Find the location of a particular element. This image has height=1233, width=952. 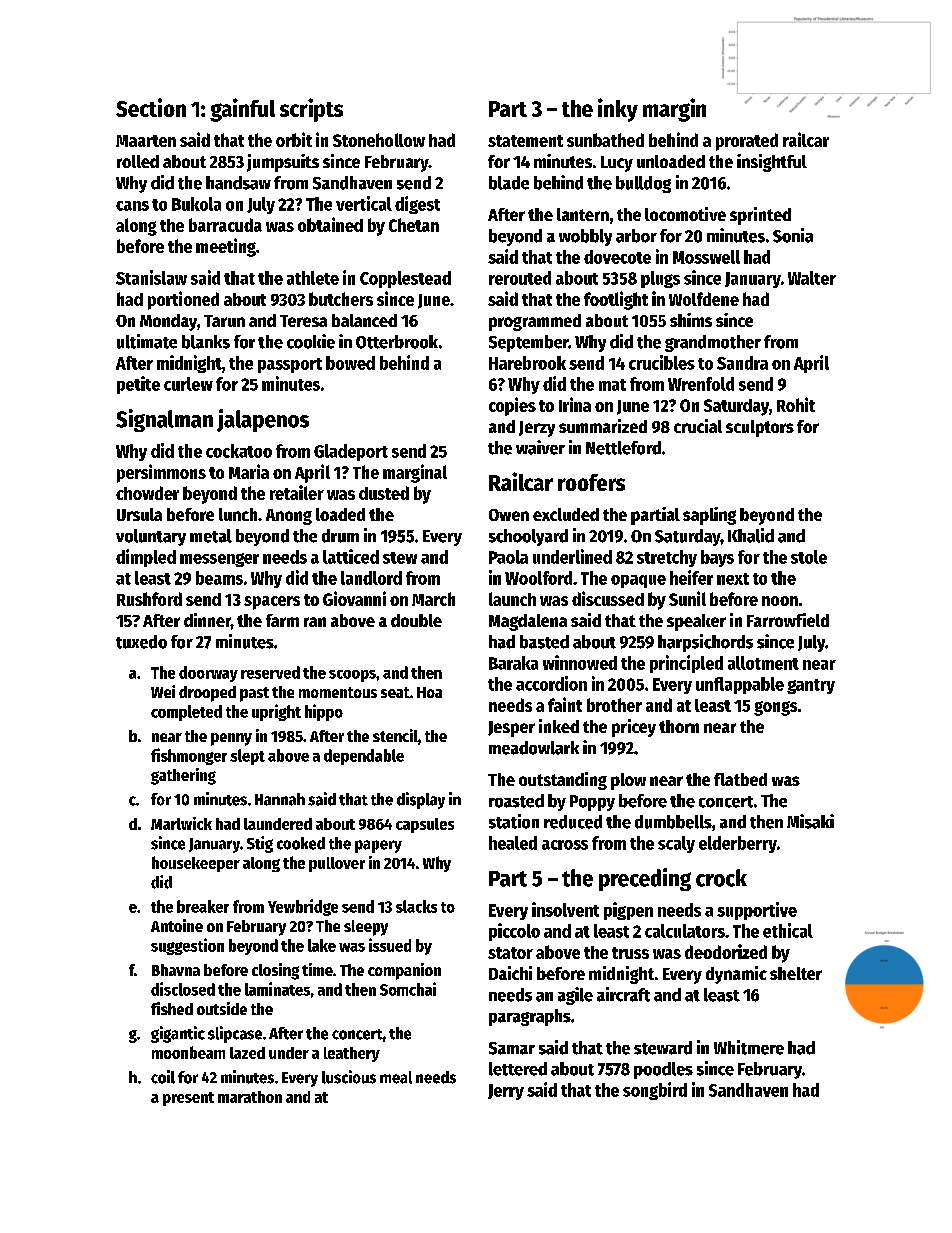

time is located at coordinates (317, 969).
